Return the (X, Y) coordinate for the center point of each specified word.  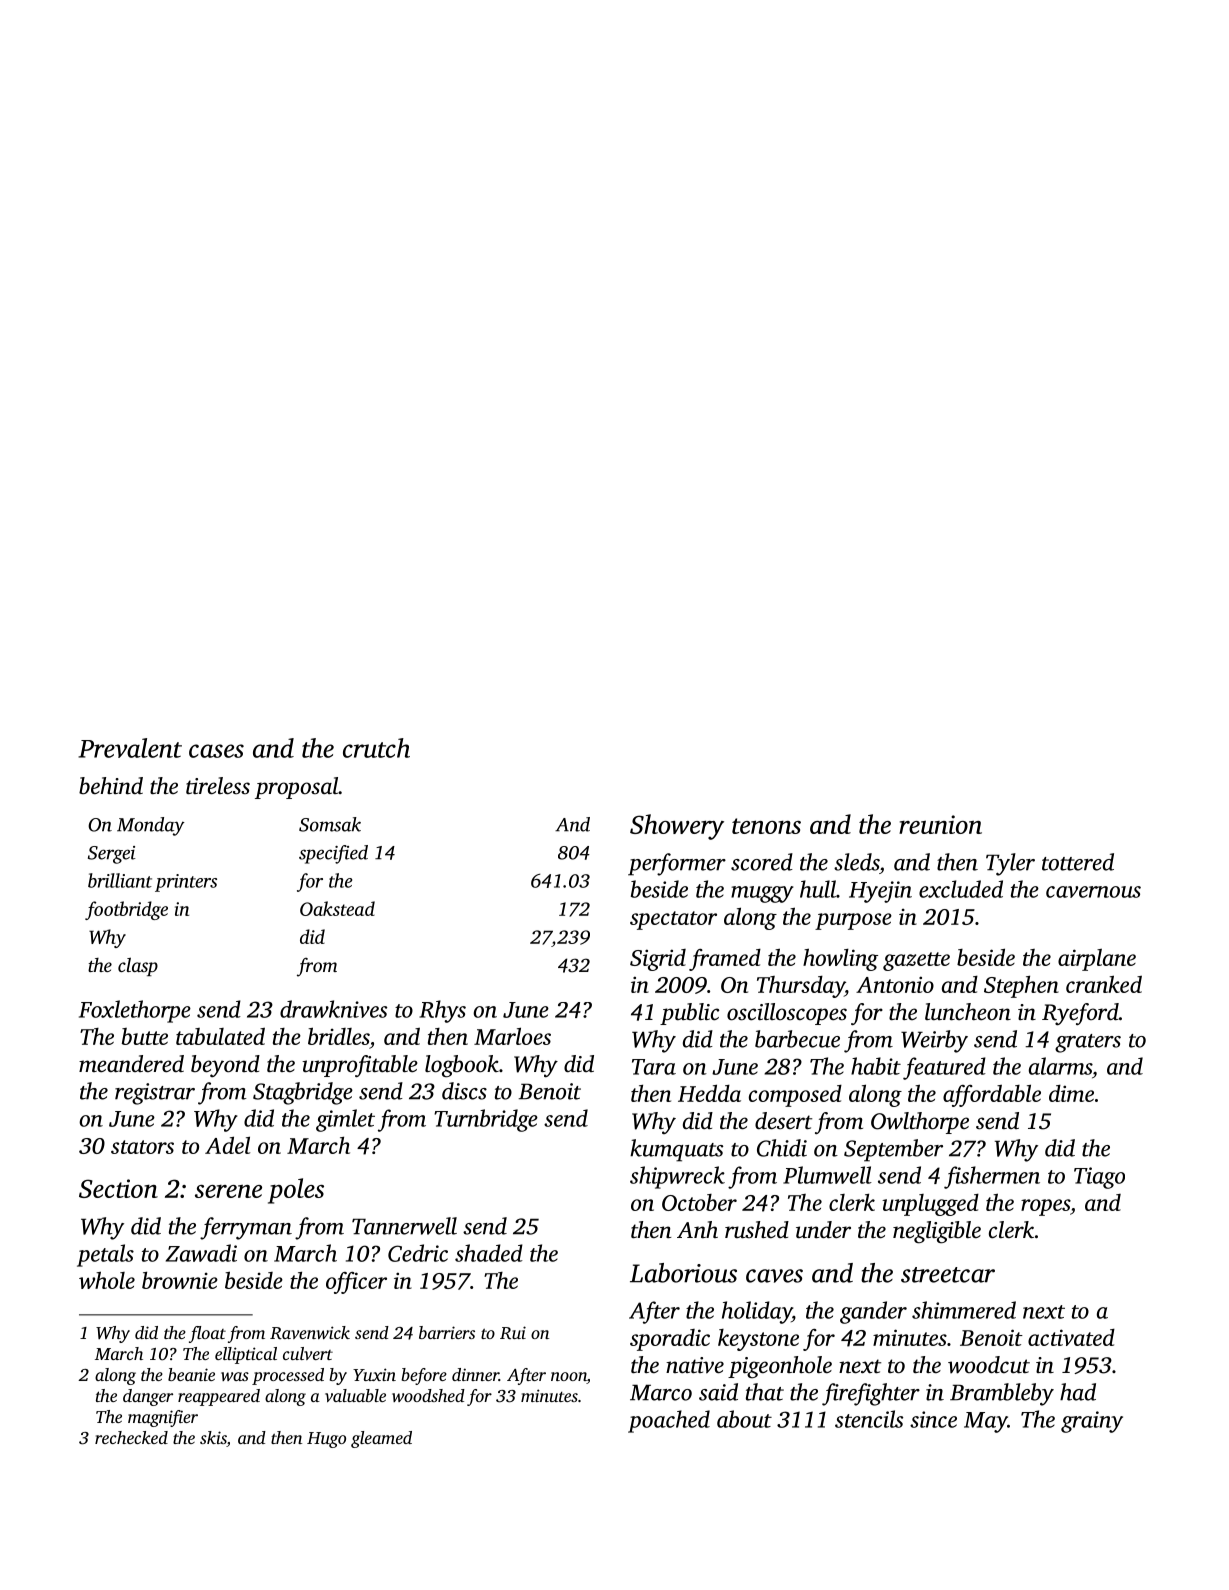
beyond (225, 1066)
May (986, 1422)
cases (216, 751)
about (744, 1419)
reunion (940, 824)
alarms (1060, 1066)
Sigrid (658, 960)
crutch (376, 748)
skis (213, 1439)
